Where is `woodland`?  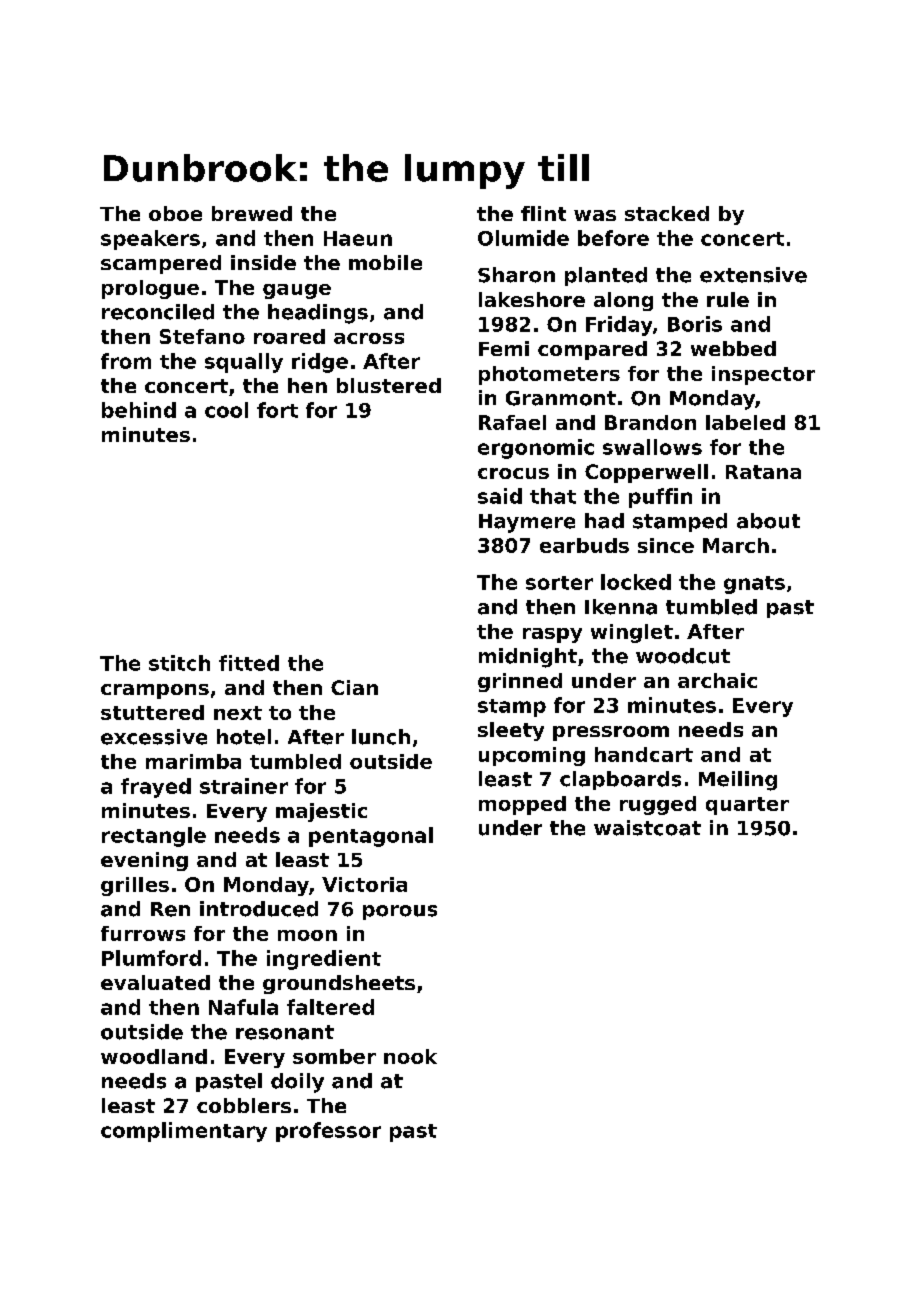 woodland is located at coordinates (154, 1056).
